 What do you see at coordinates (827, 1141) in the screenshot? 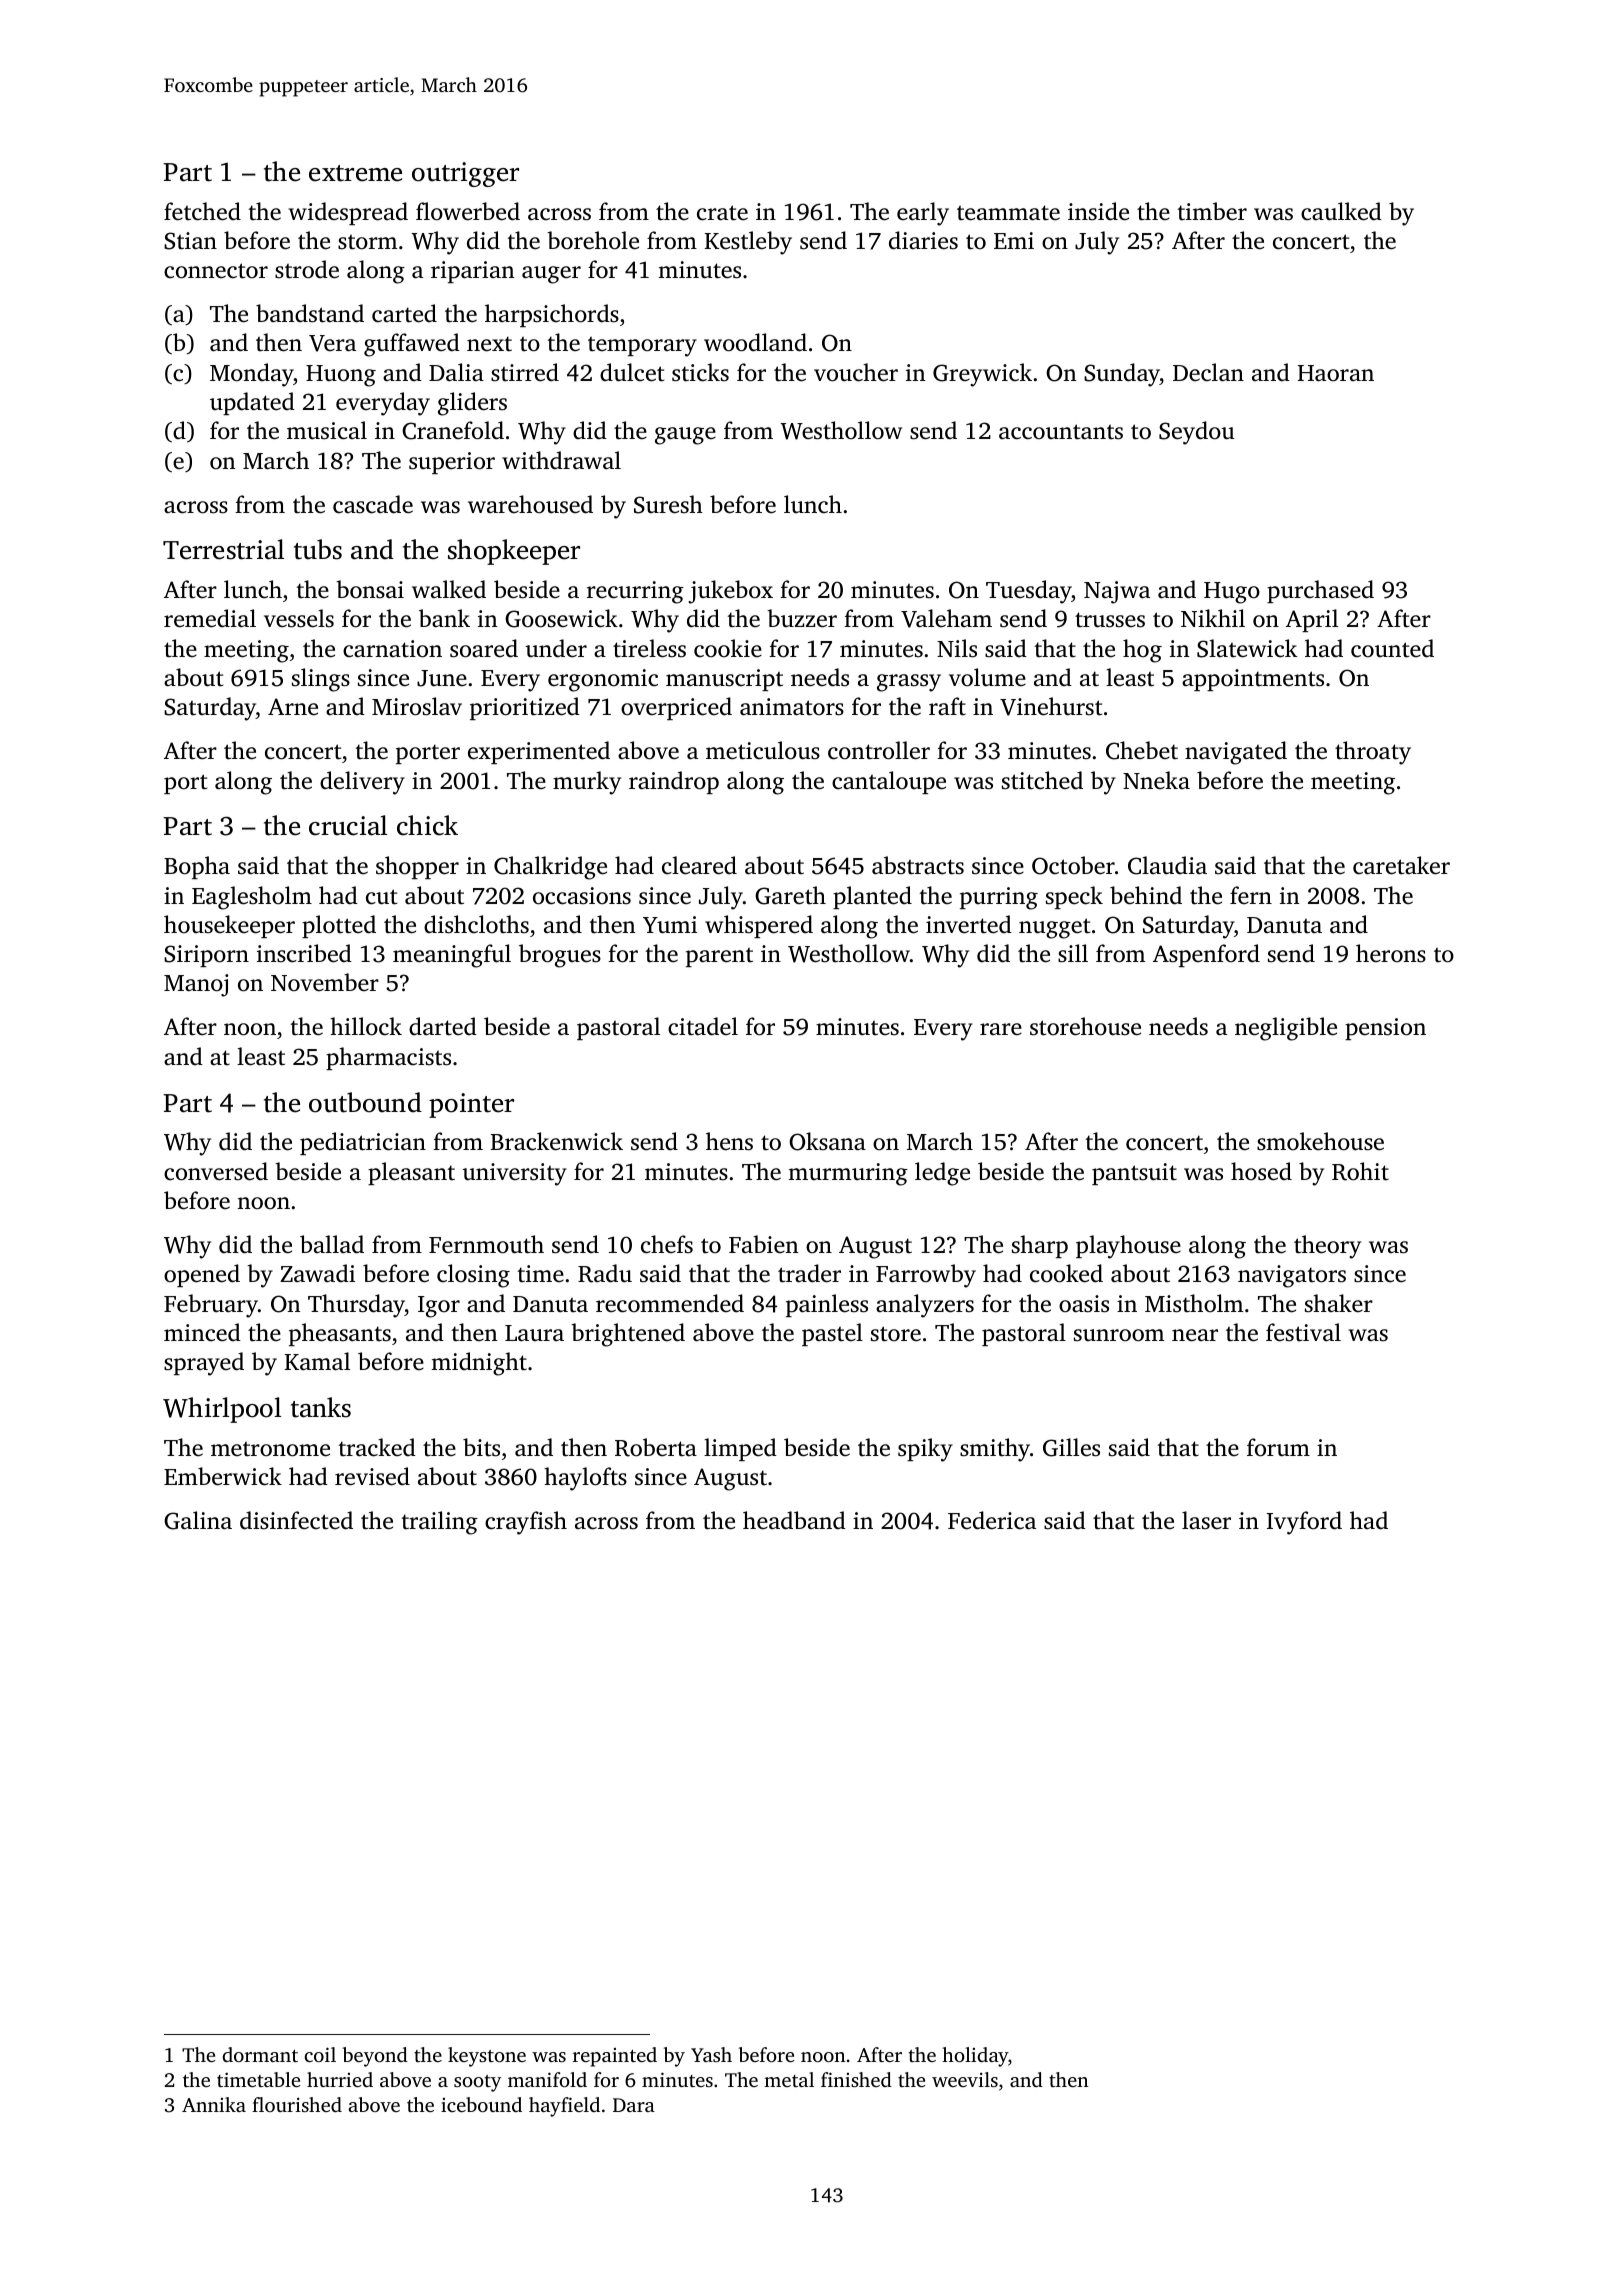
I see `Oksana` at bounding box center [827, 1141].
